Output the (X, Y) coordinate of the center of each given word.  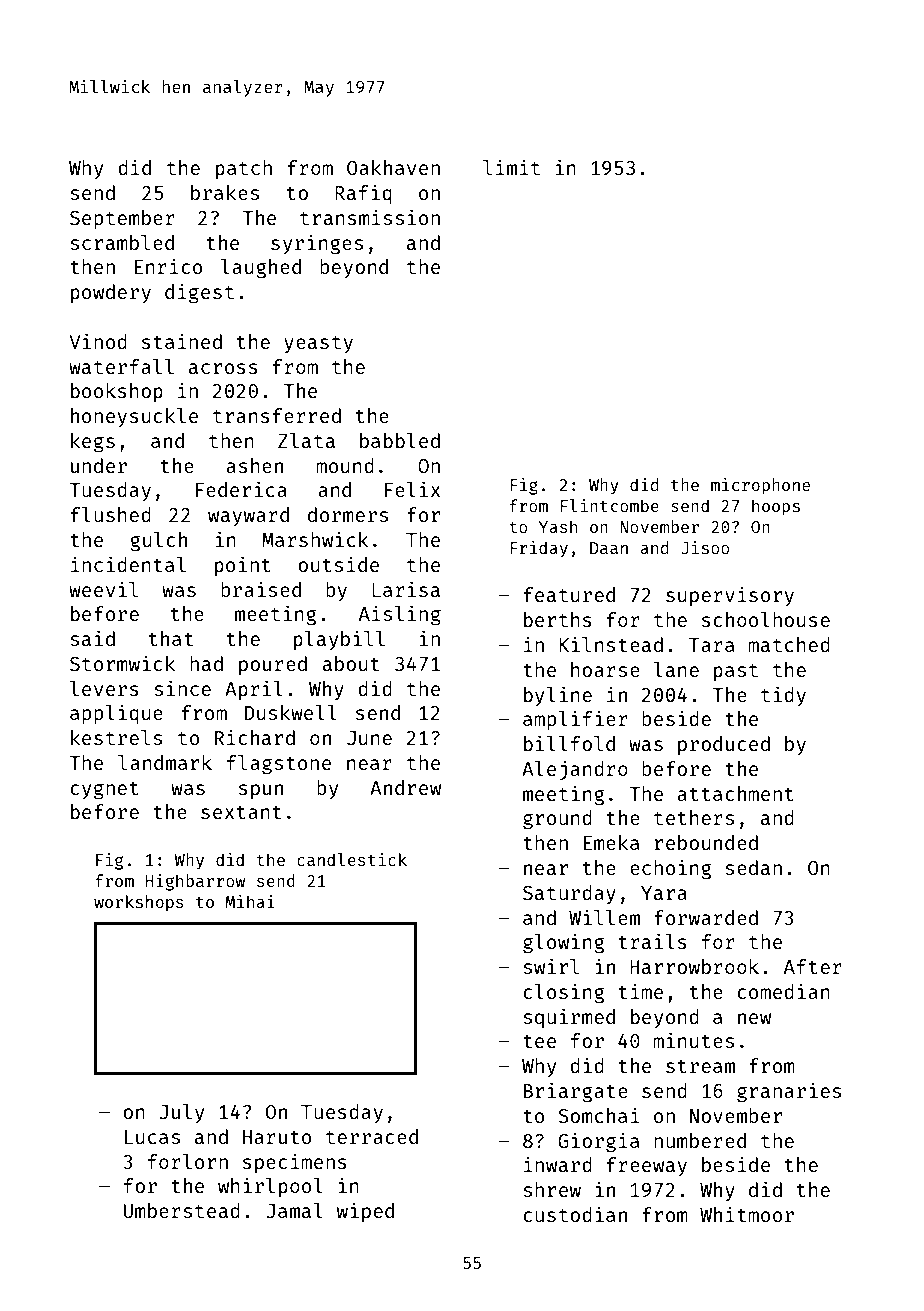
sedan (753, 867)
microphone (760, 486)
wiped (365, 1212)
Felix (412, 489)
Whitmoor (747, 1214)
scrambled (122, 242)
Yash (558, 526)
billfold (569, 743)
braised (261, 589)
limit (511, 167)
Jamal (294, 1210)
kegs (93, 443)
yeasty (318, 344)
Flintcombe (610, 505)
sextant (241, 812)
